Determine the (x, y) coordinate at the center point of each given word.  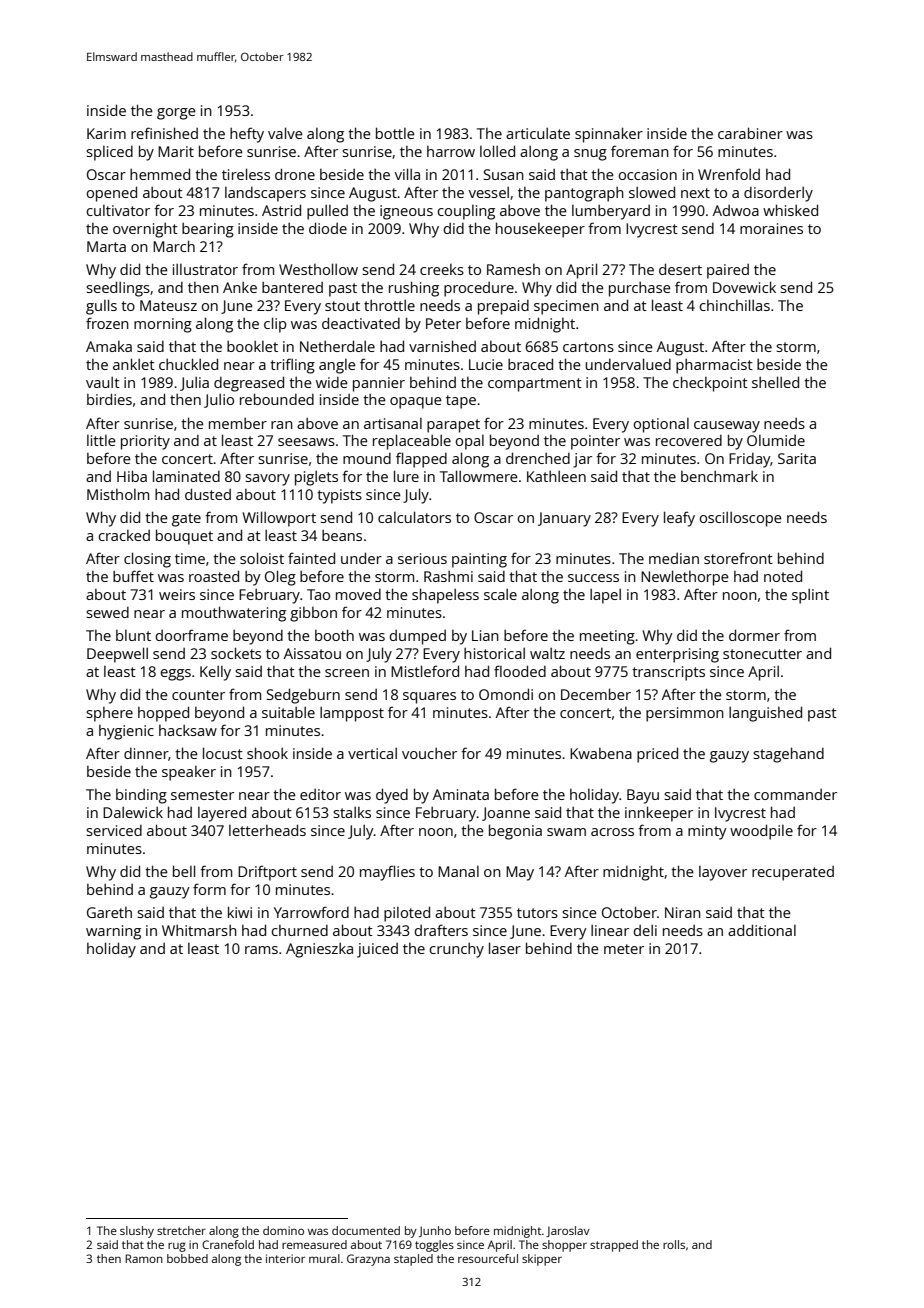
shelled (775, 382)
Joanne (506, 814)
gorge (176, 114)
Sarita (797, 458)
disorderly (778, 194)
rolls (674, 1244)
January (564, 519)
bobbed (187, 1258)
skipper (542, 1260)
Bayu (643, 796)
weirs (177, 594)
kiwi (240, 912)
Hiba (132, 476)
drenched (538, 458)
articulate (538, 133)
